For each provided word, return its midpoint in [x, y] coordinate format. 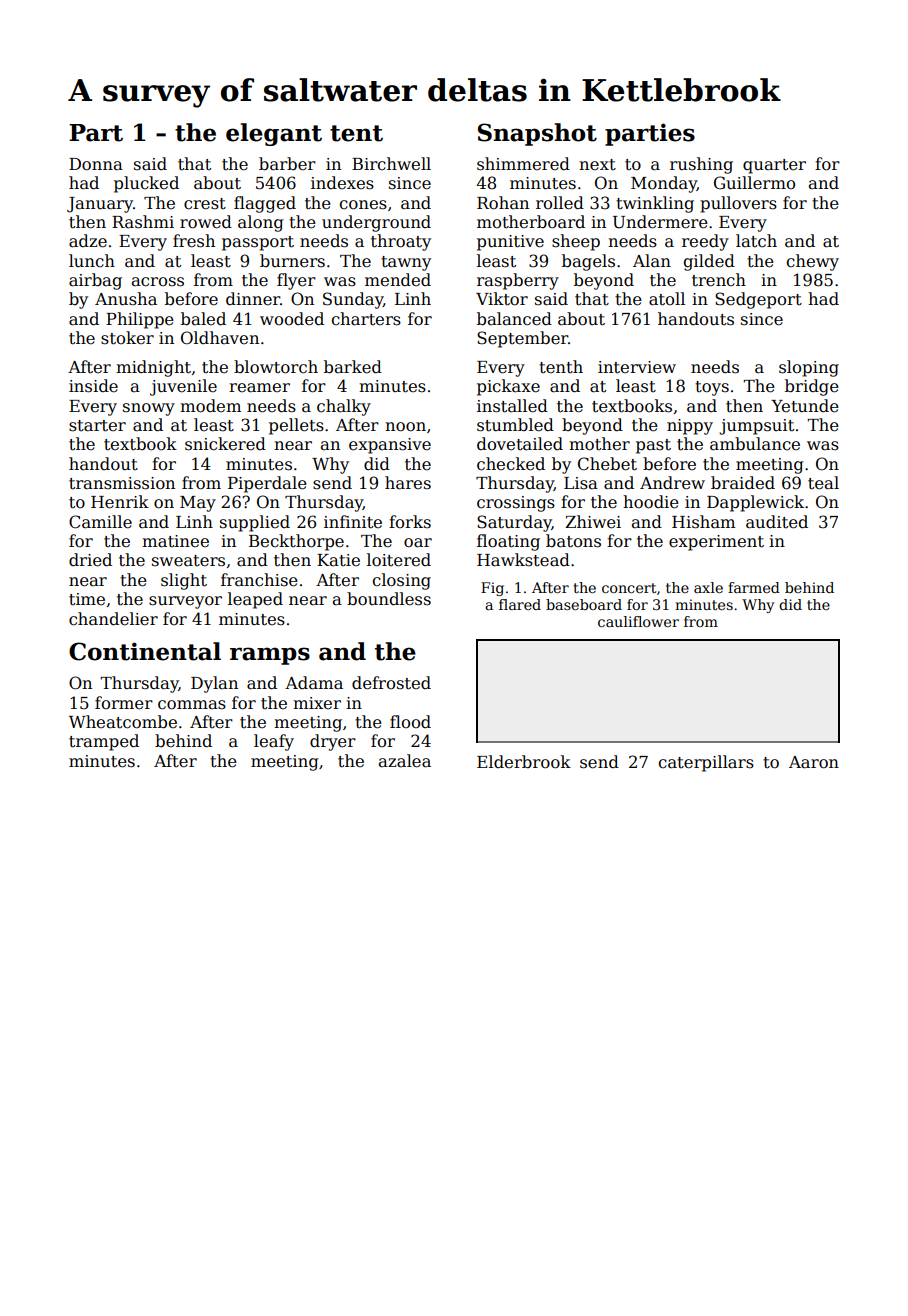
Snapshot [537, 134]
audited [777, 522]
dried [90, 560]
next [597, 165]
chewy [813, 262]
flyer [296, 281]
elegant [274, 134]
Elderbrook [524, 762]
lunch [92, 260]
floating [508, 542]
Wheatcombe [123, 722]
